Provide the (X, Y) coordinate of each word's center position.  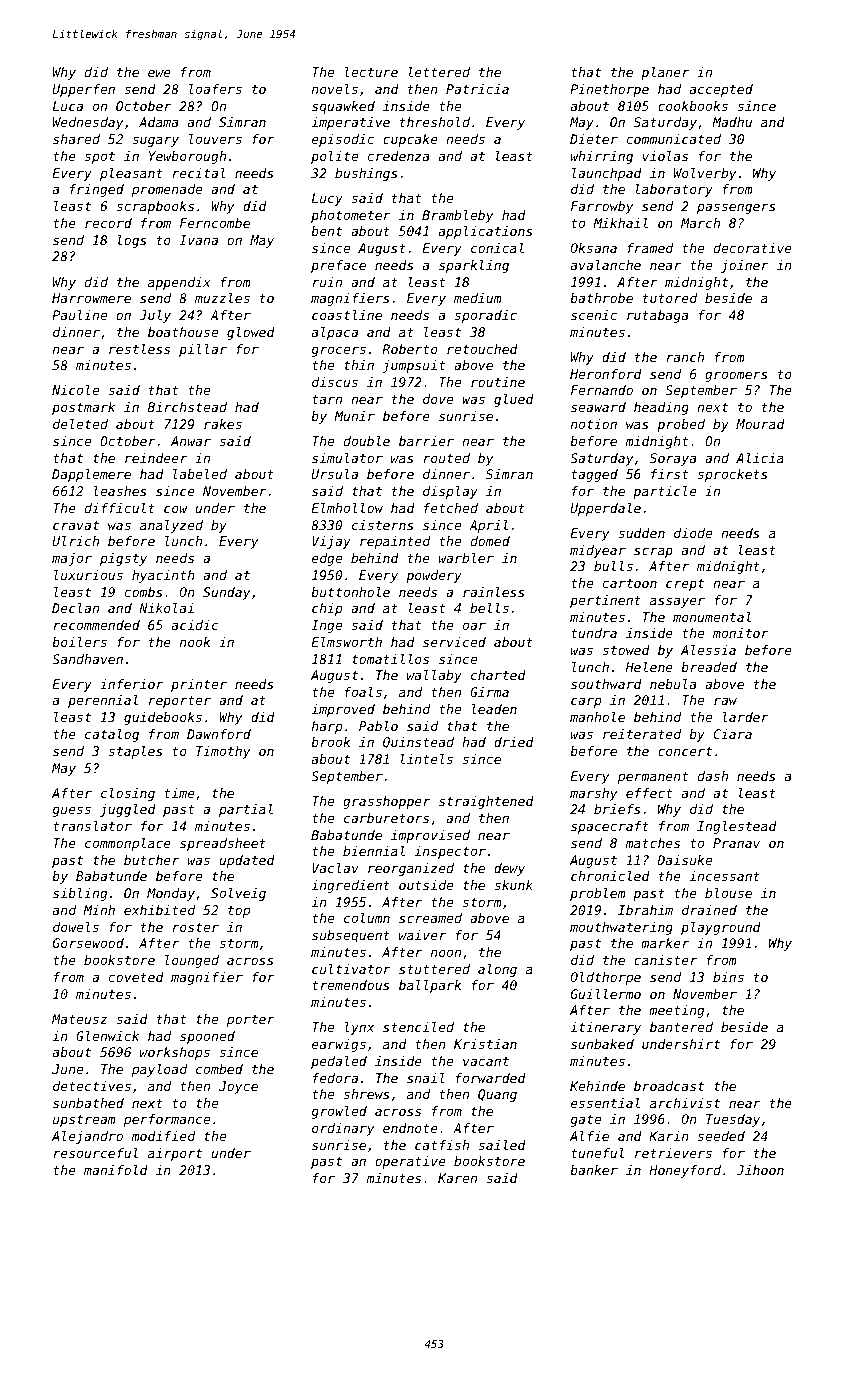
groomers (736, 376)
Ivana (198, 240)
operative (410, 1162)
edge (327, 559)
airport (175, 1154)
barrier (426, 441)
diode (693, 533)
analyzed (171, 526)
